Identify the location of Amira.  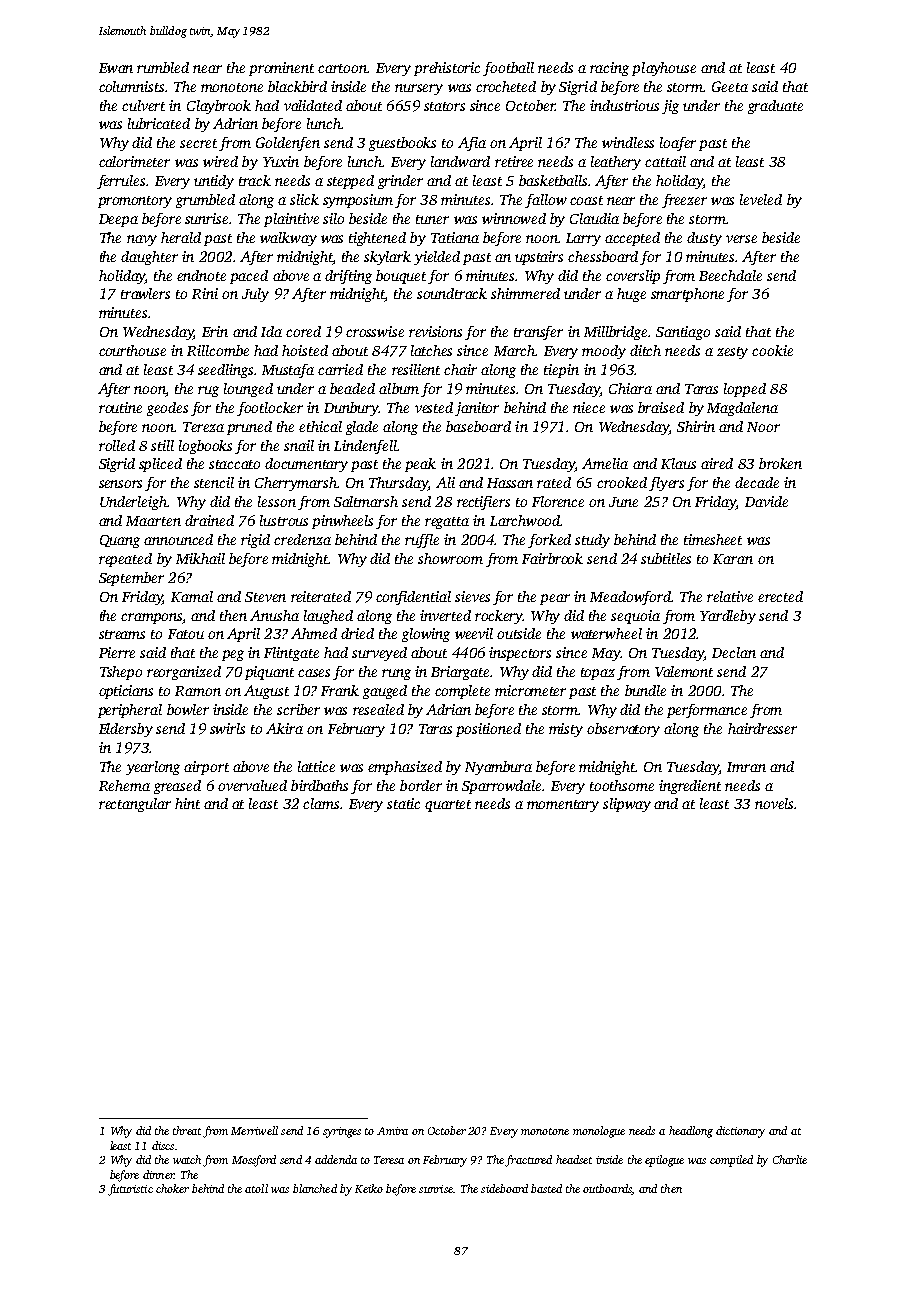
(392, 1131).
